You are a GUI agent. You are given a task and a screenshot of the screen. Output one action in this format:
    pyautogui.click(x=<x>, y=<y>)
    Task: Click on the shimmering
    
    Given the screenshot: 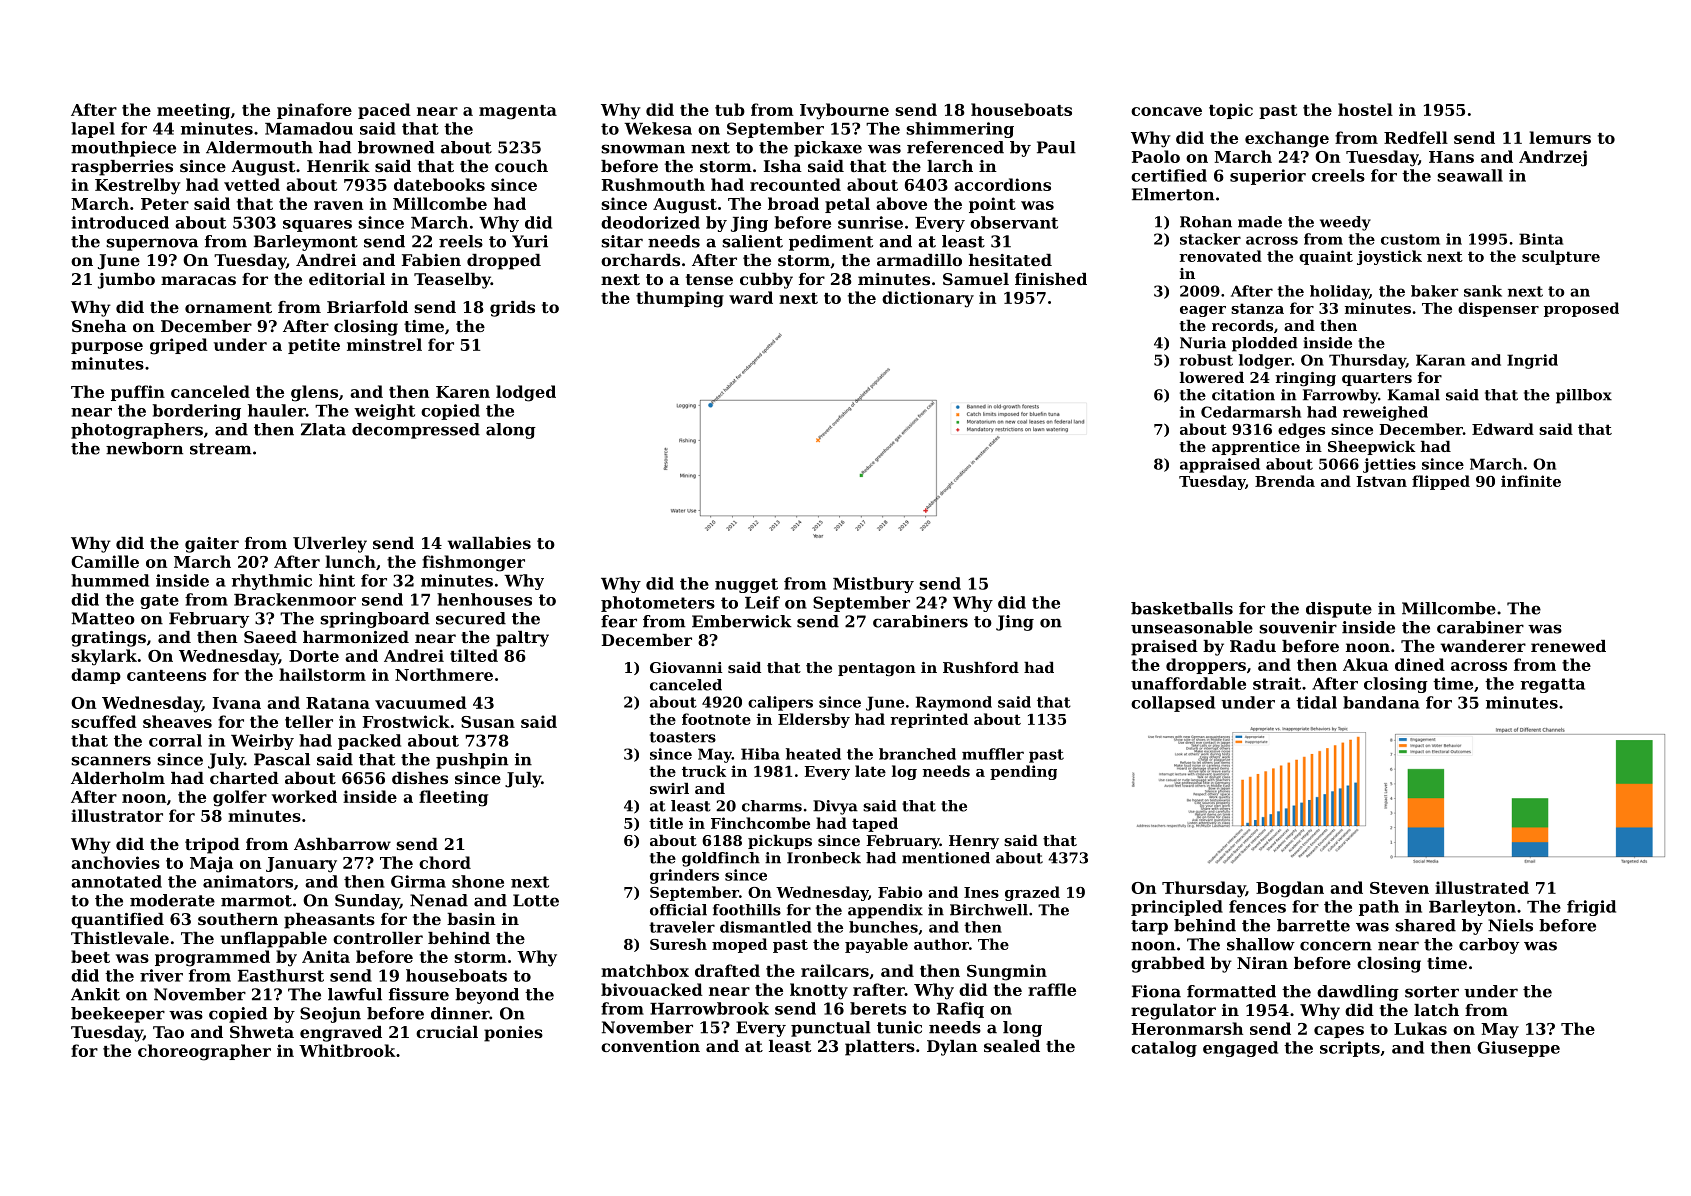 What is the action you would take?
    pyautogui.click(x=960, y=130)
